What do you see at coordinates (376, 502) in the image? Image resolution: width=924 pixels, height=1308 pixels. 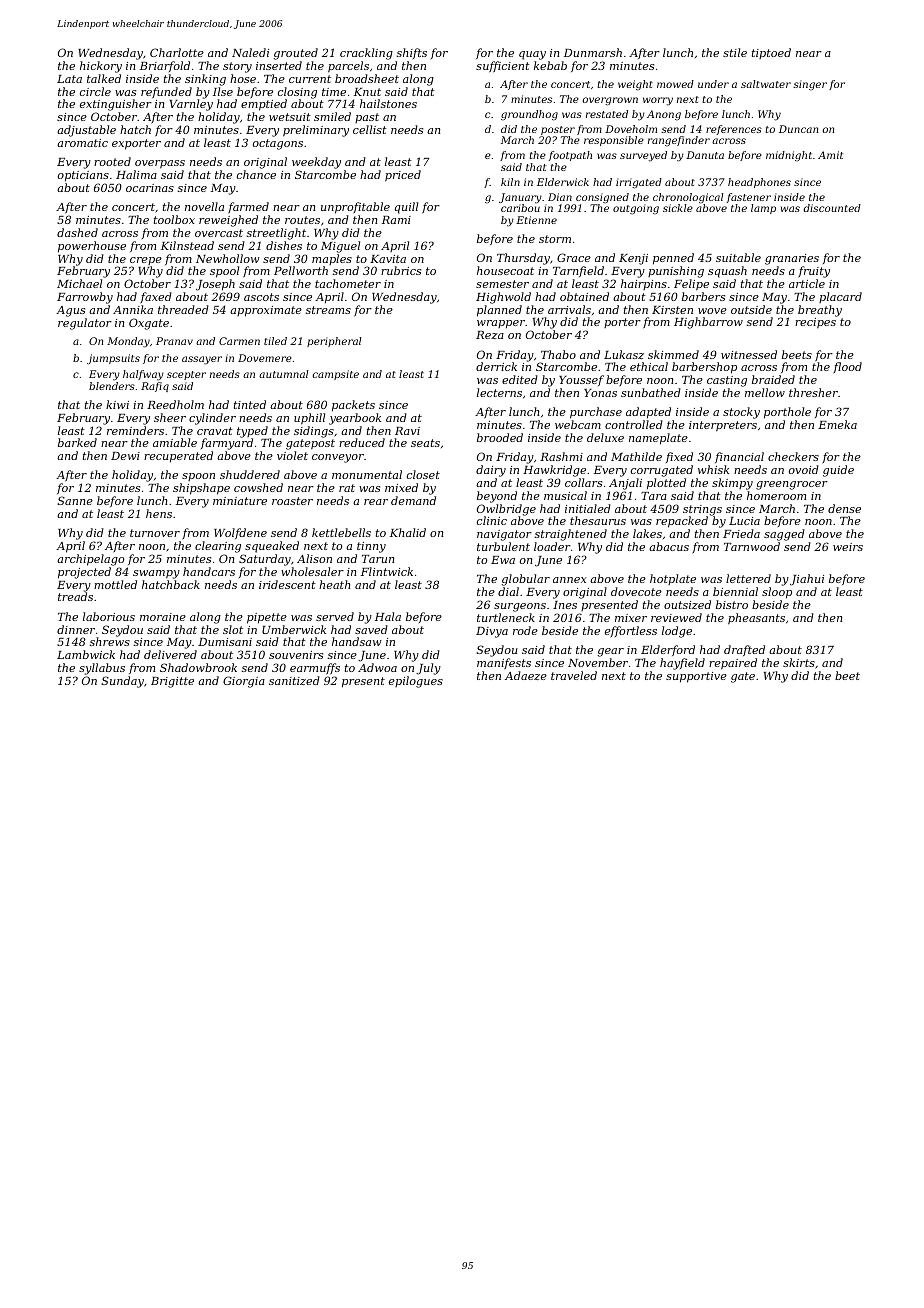 I see `rear` at bounding box center [376, 502].
